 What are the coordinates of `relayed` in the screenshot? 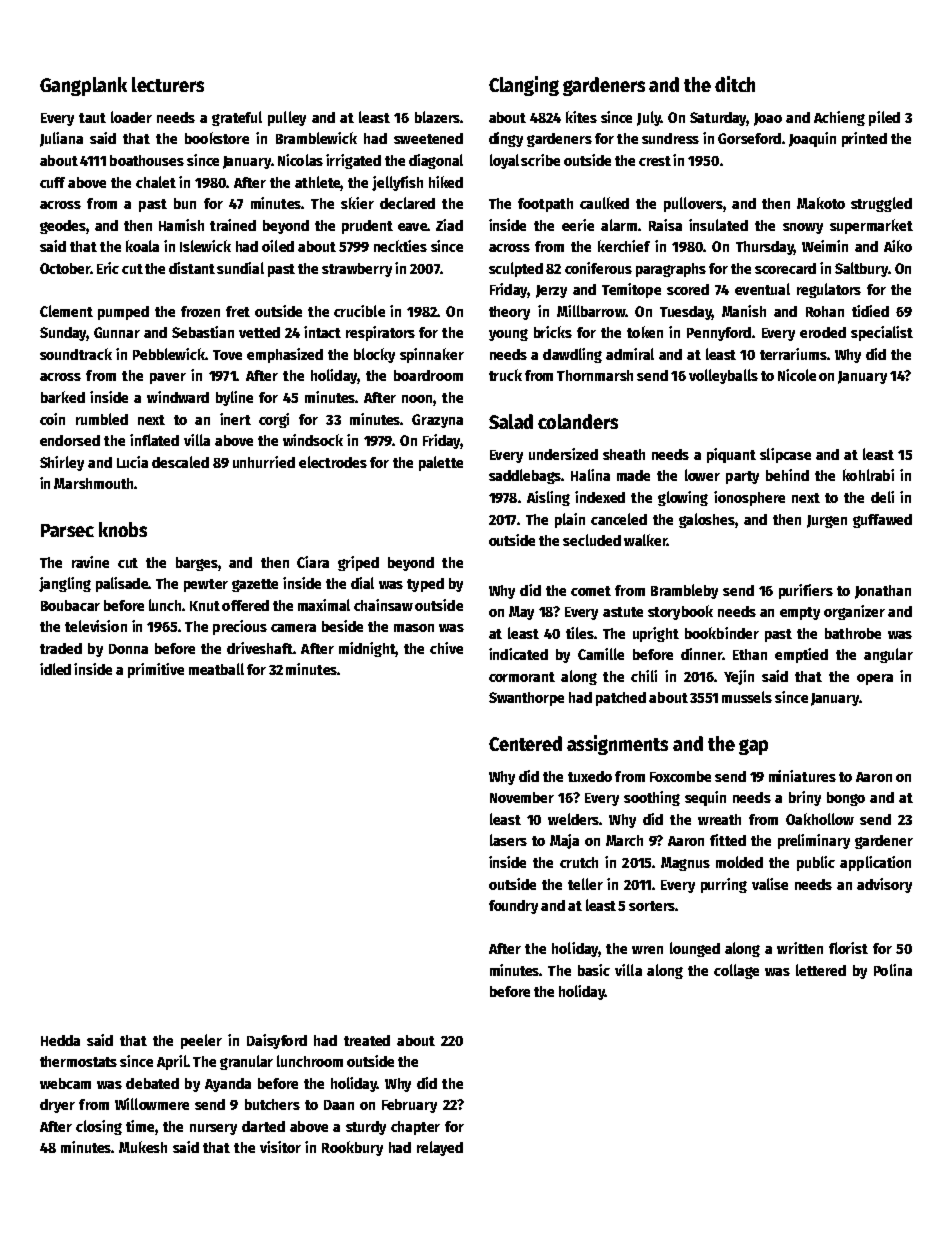 It's located at (440, 1148).
